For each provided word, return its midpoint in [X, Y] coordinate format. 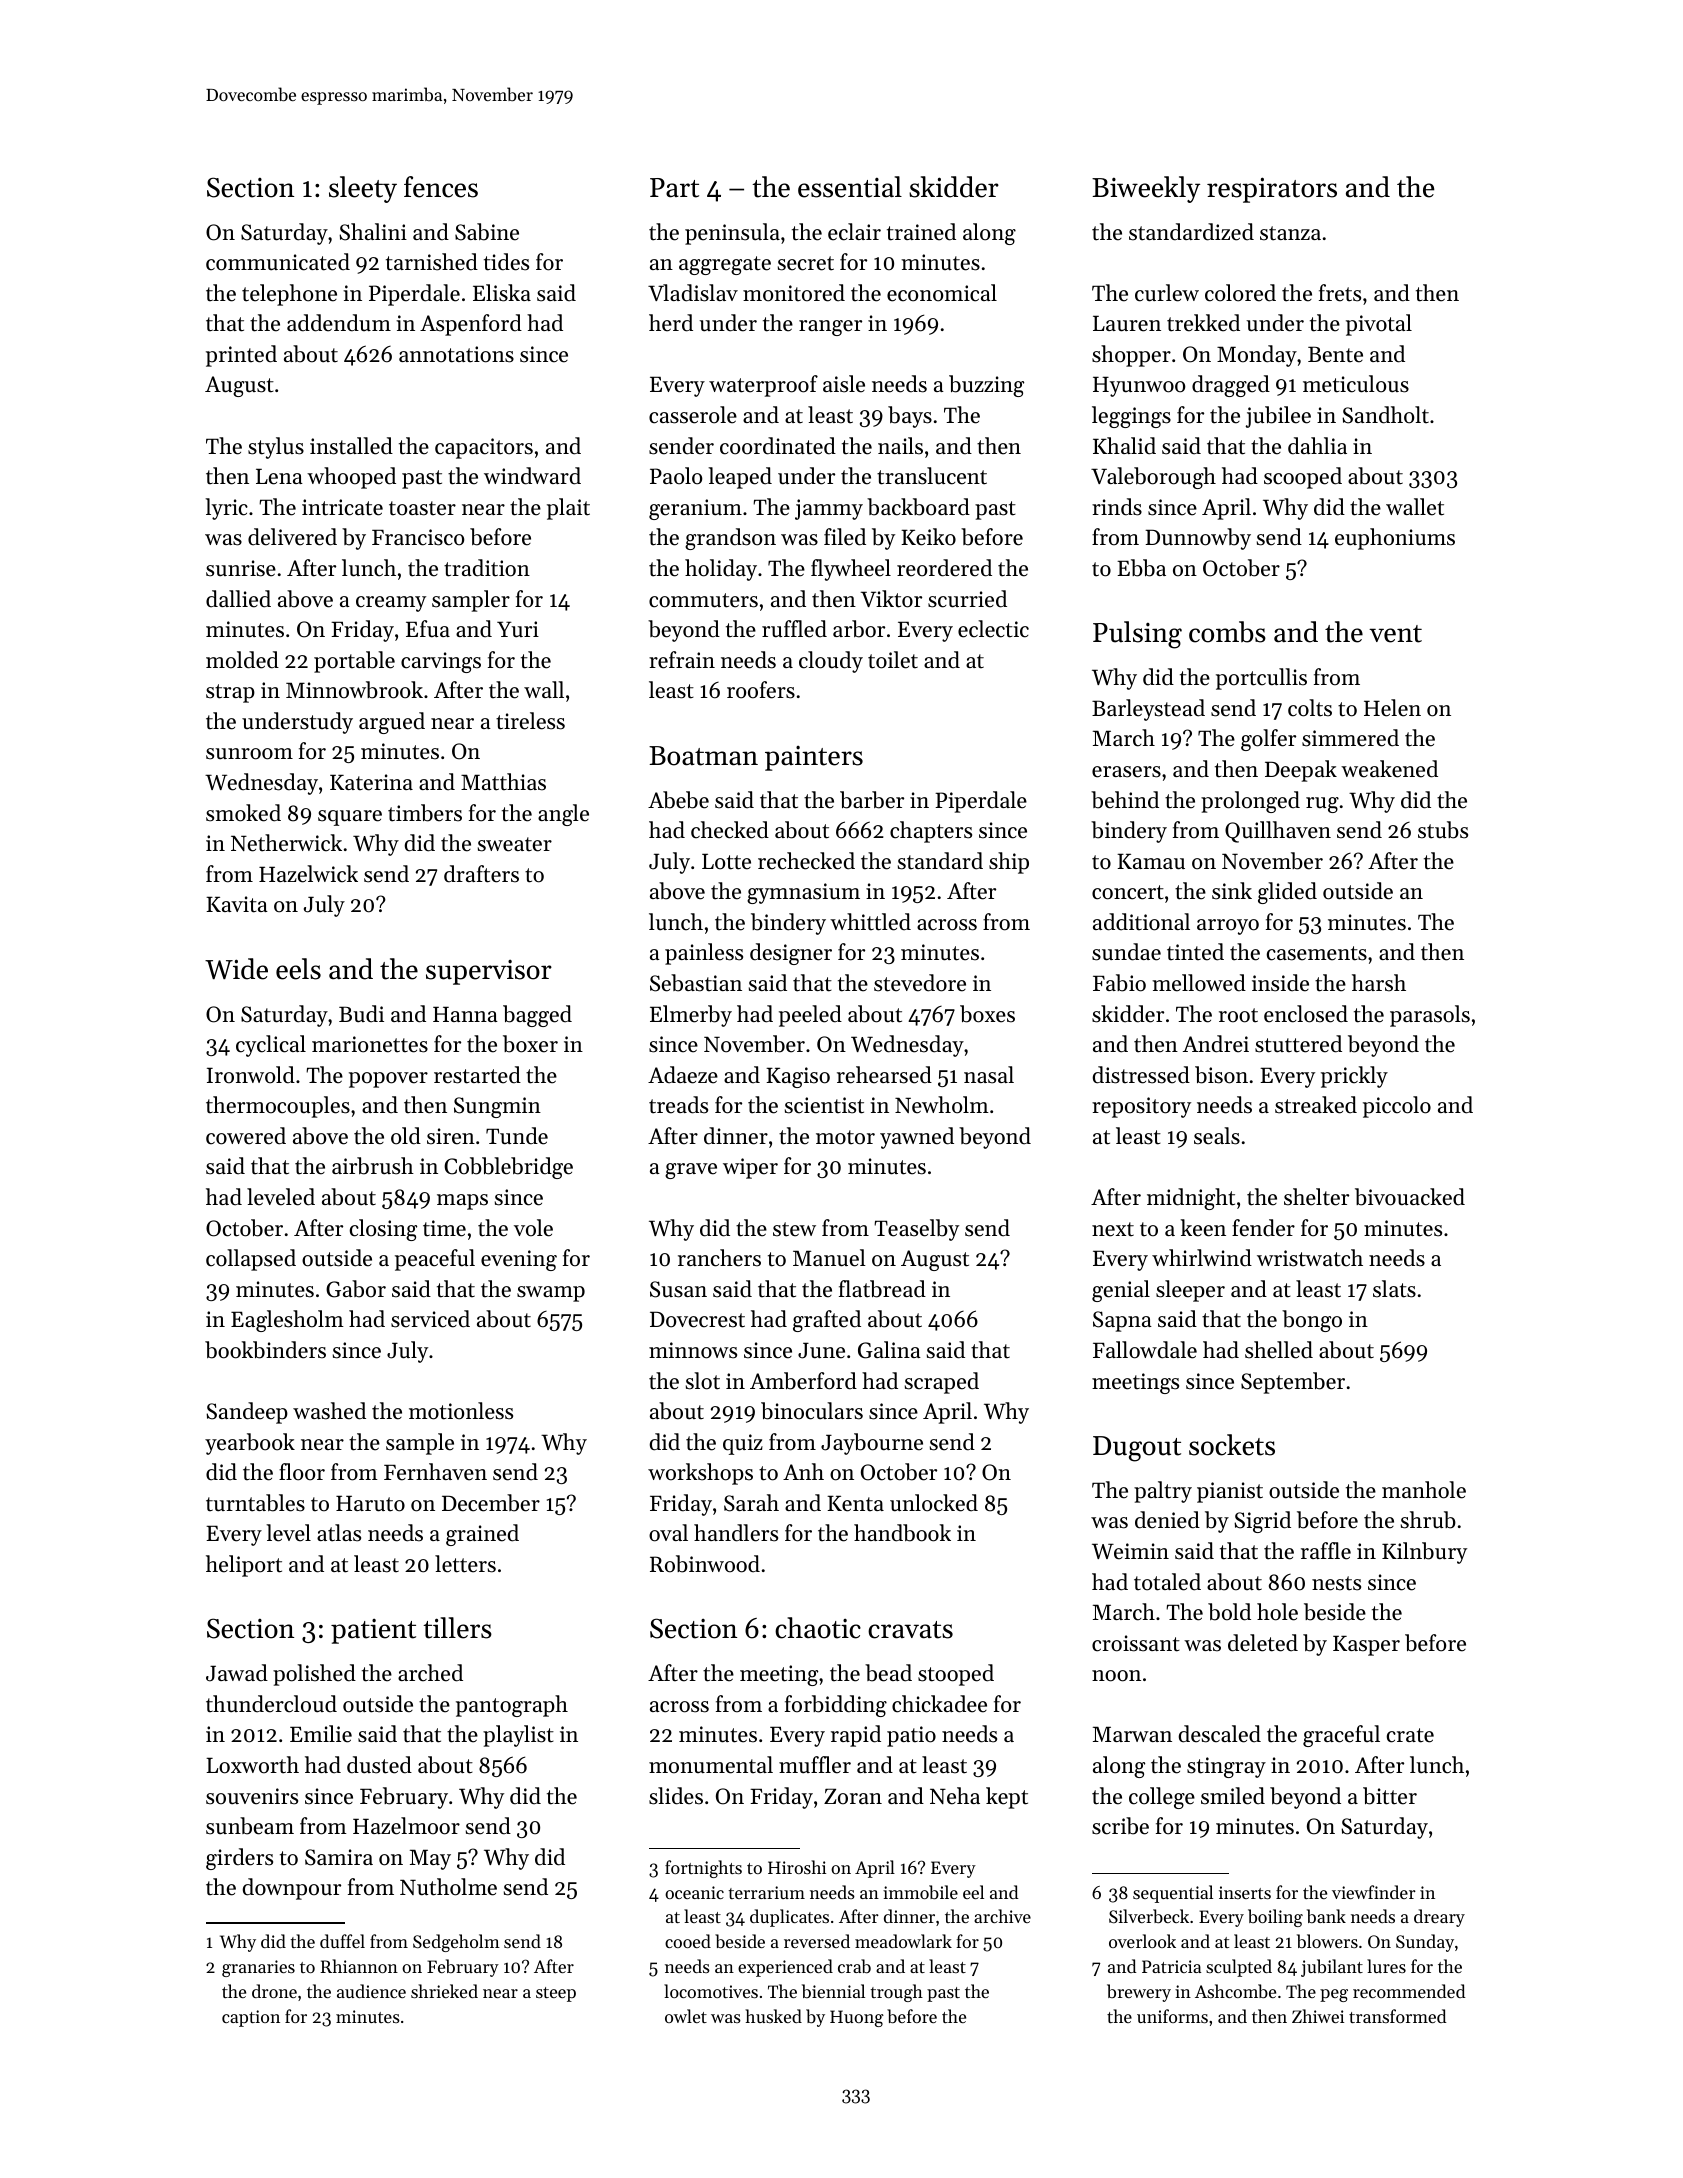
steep [556, 1994]
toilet [893, 660]
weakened [1389, 769]
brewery [1139, 1993]
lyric [226, 509]
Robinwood [705, 1564]
